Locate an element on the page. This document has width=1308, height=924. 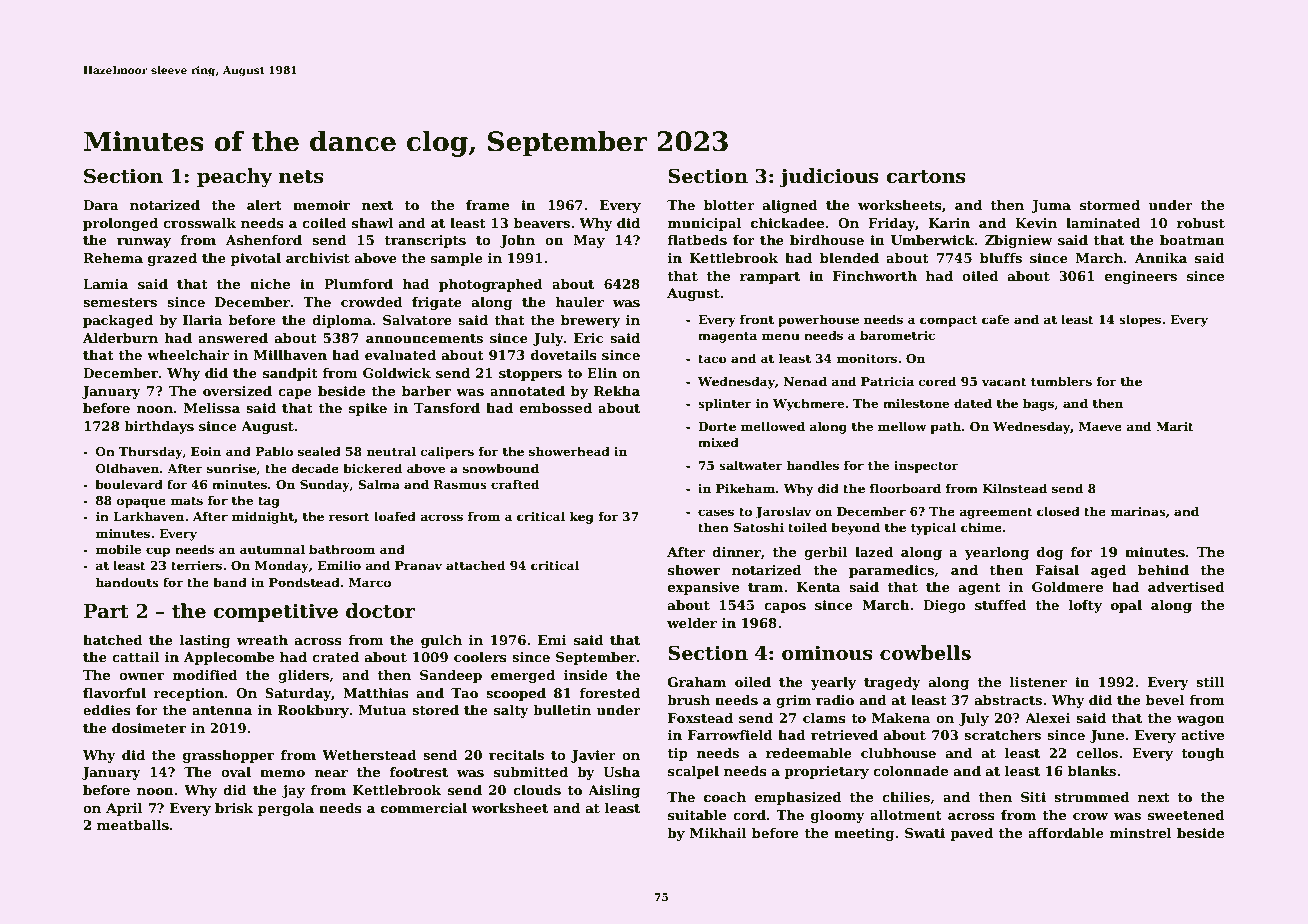
peachy is located at coordinates (235, 177).
